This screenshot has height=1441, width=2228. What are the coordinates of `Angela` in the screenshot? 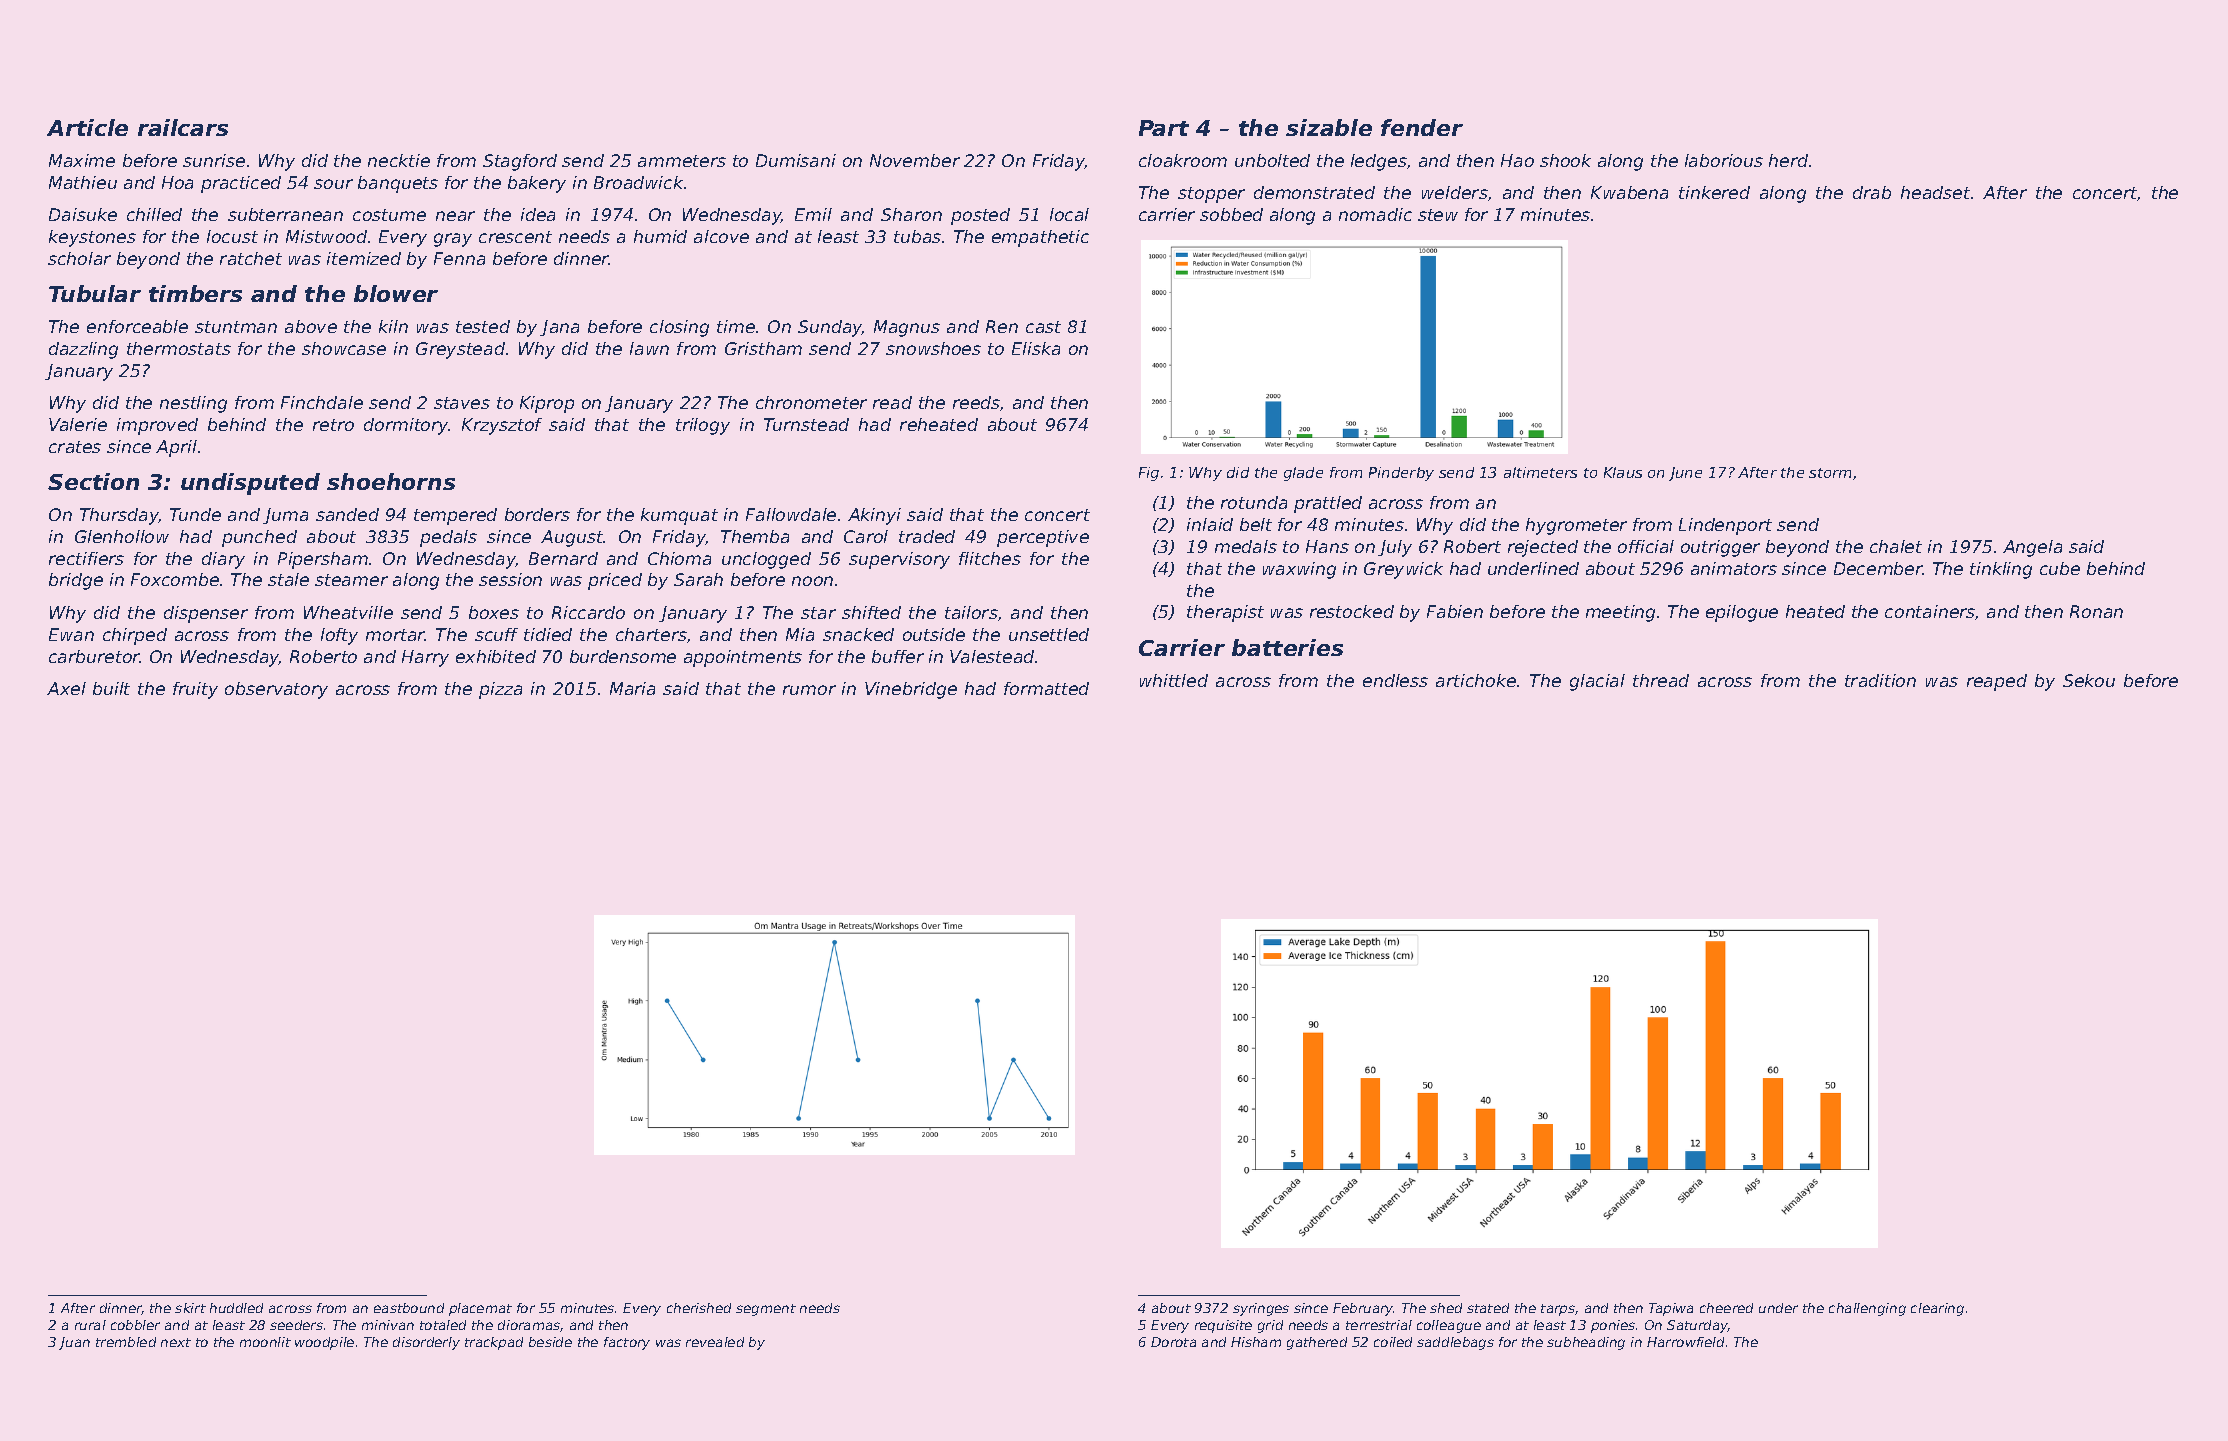 It's located at (2032, 548).
